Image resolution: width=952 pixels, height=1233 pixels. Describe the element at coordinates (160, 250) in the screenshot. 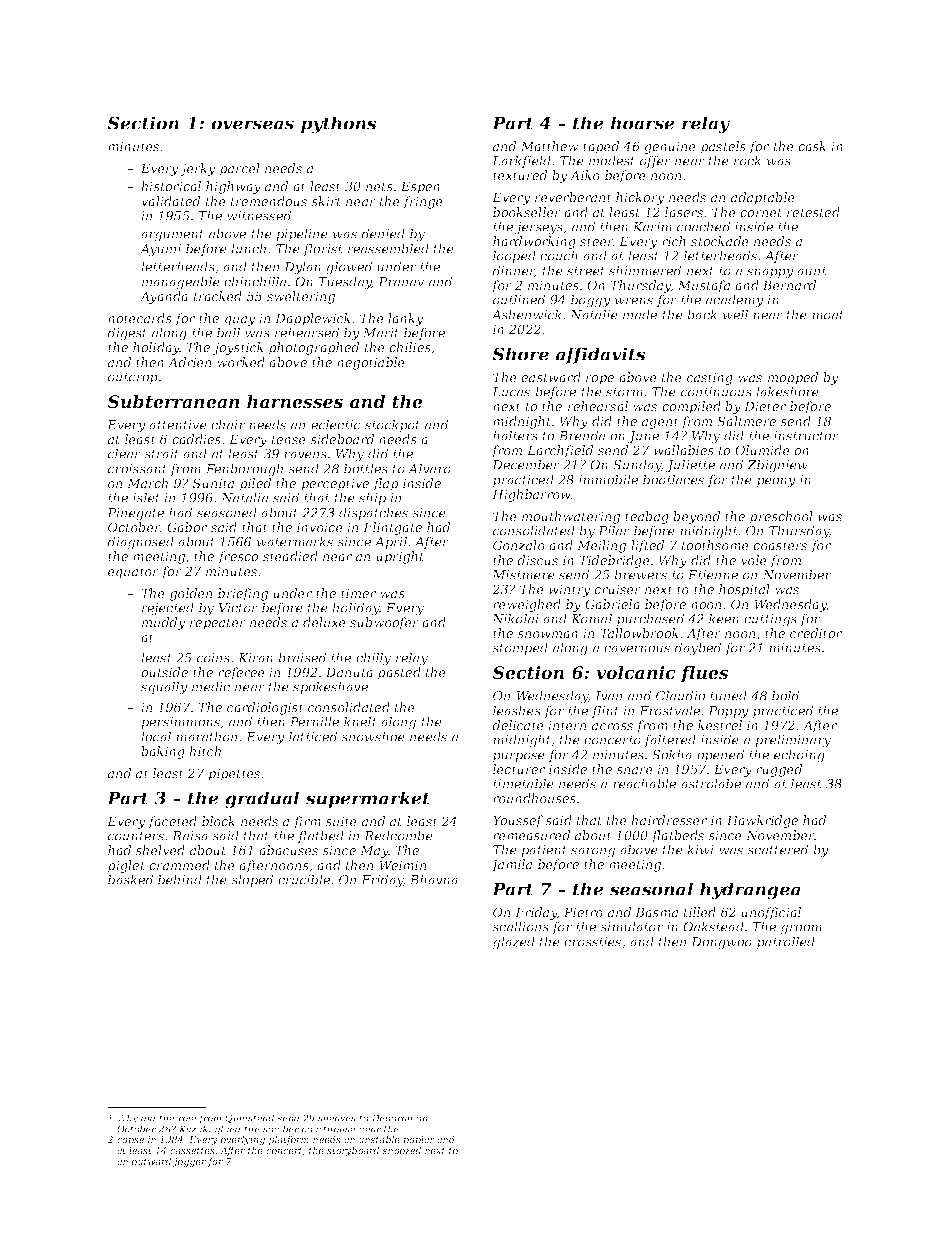

I see `Ayumi` at that location.
